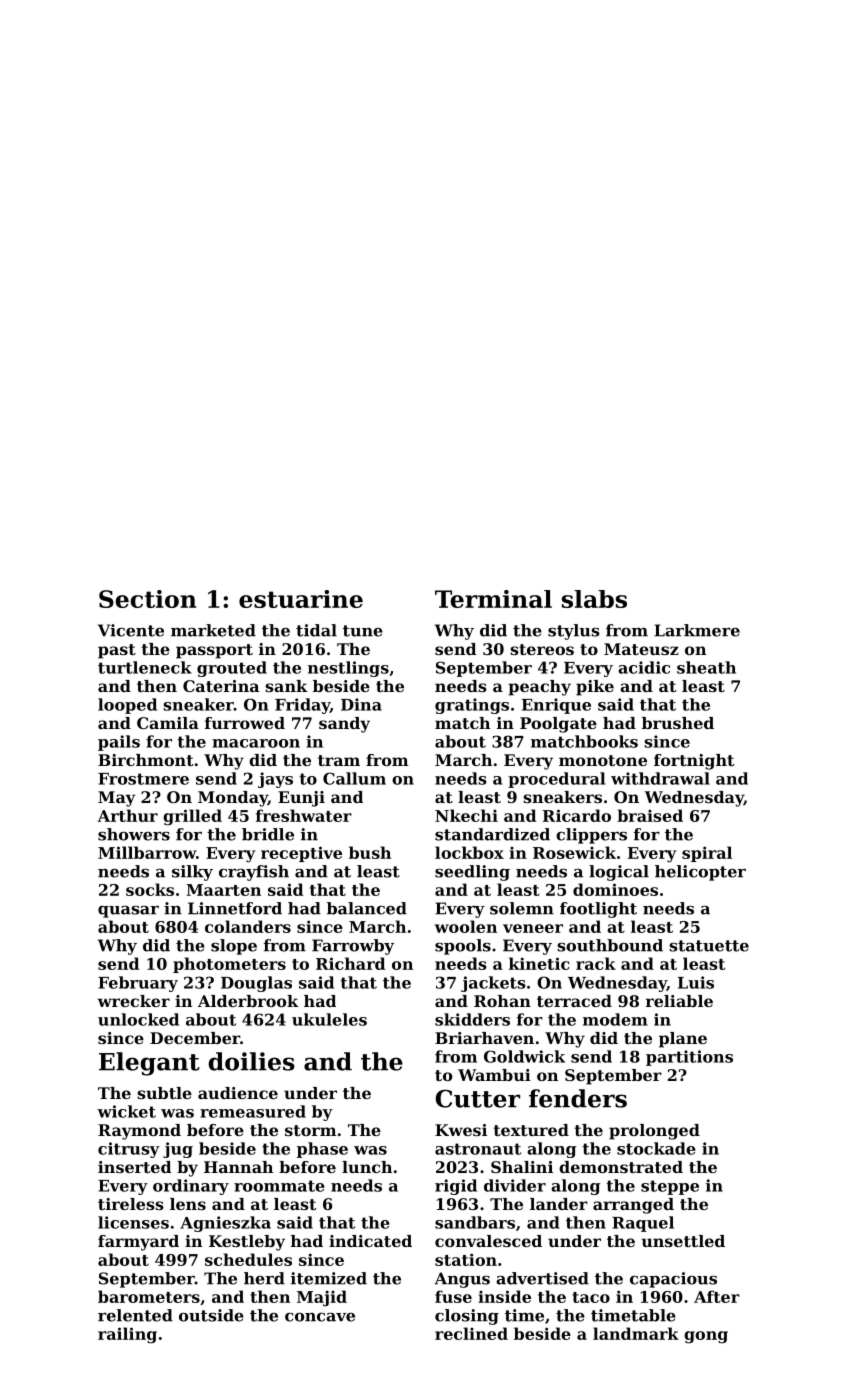 This document has height=1400, width=849. I want to click on Vicente, so click(131, 630).
